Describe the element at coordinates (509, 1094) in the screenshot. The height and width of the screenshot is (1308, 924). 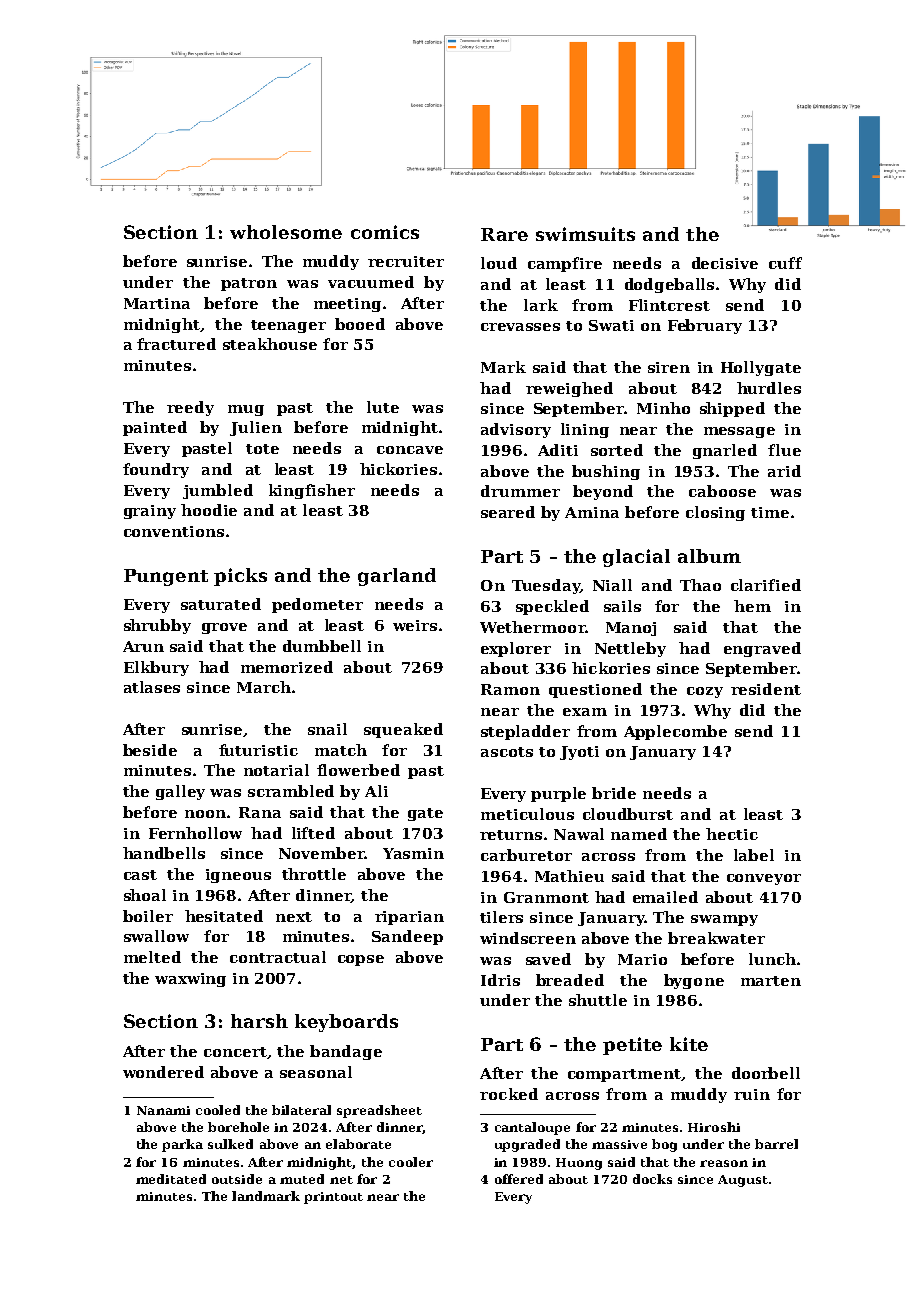
I see `rocked` at that location.
